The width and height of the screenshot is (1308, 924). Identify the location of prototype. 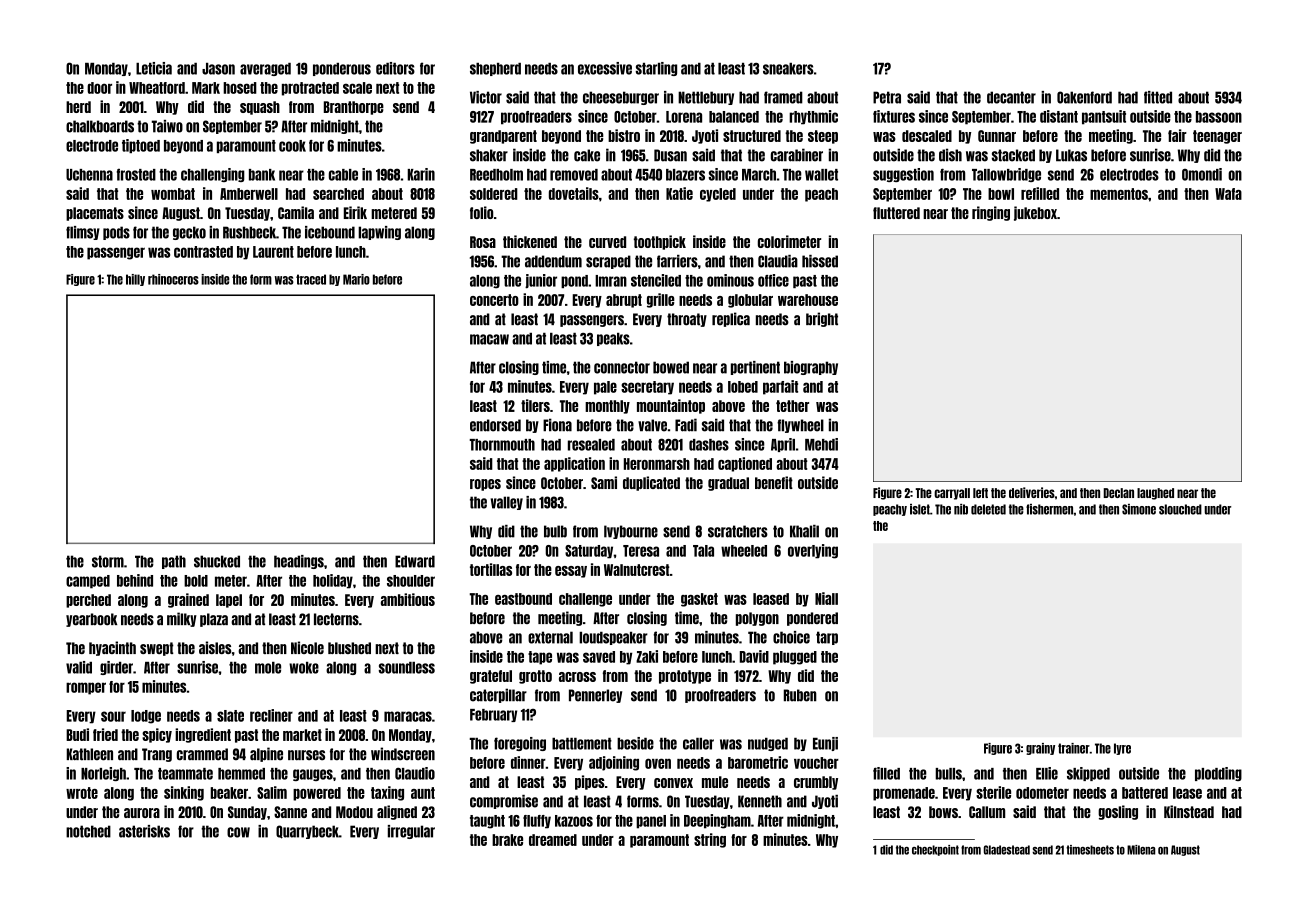
(685, 677).
